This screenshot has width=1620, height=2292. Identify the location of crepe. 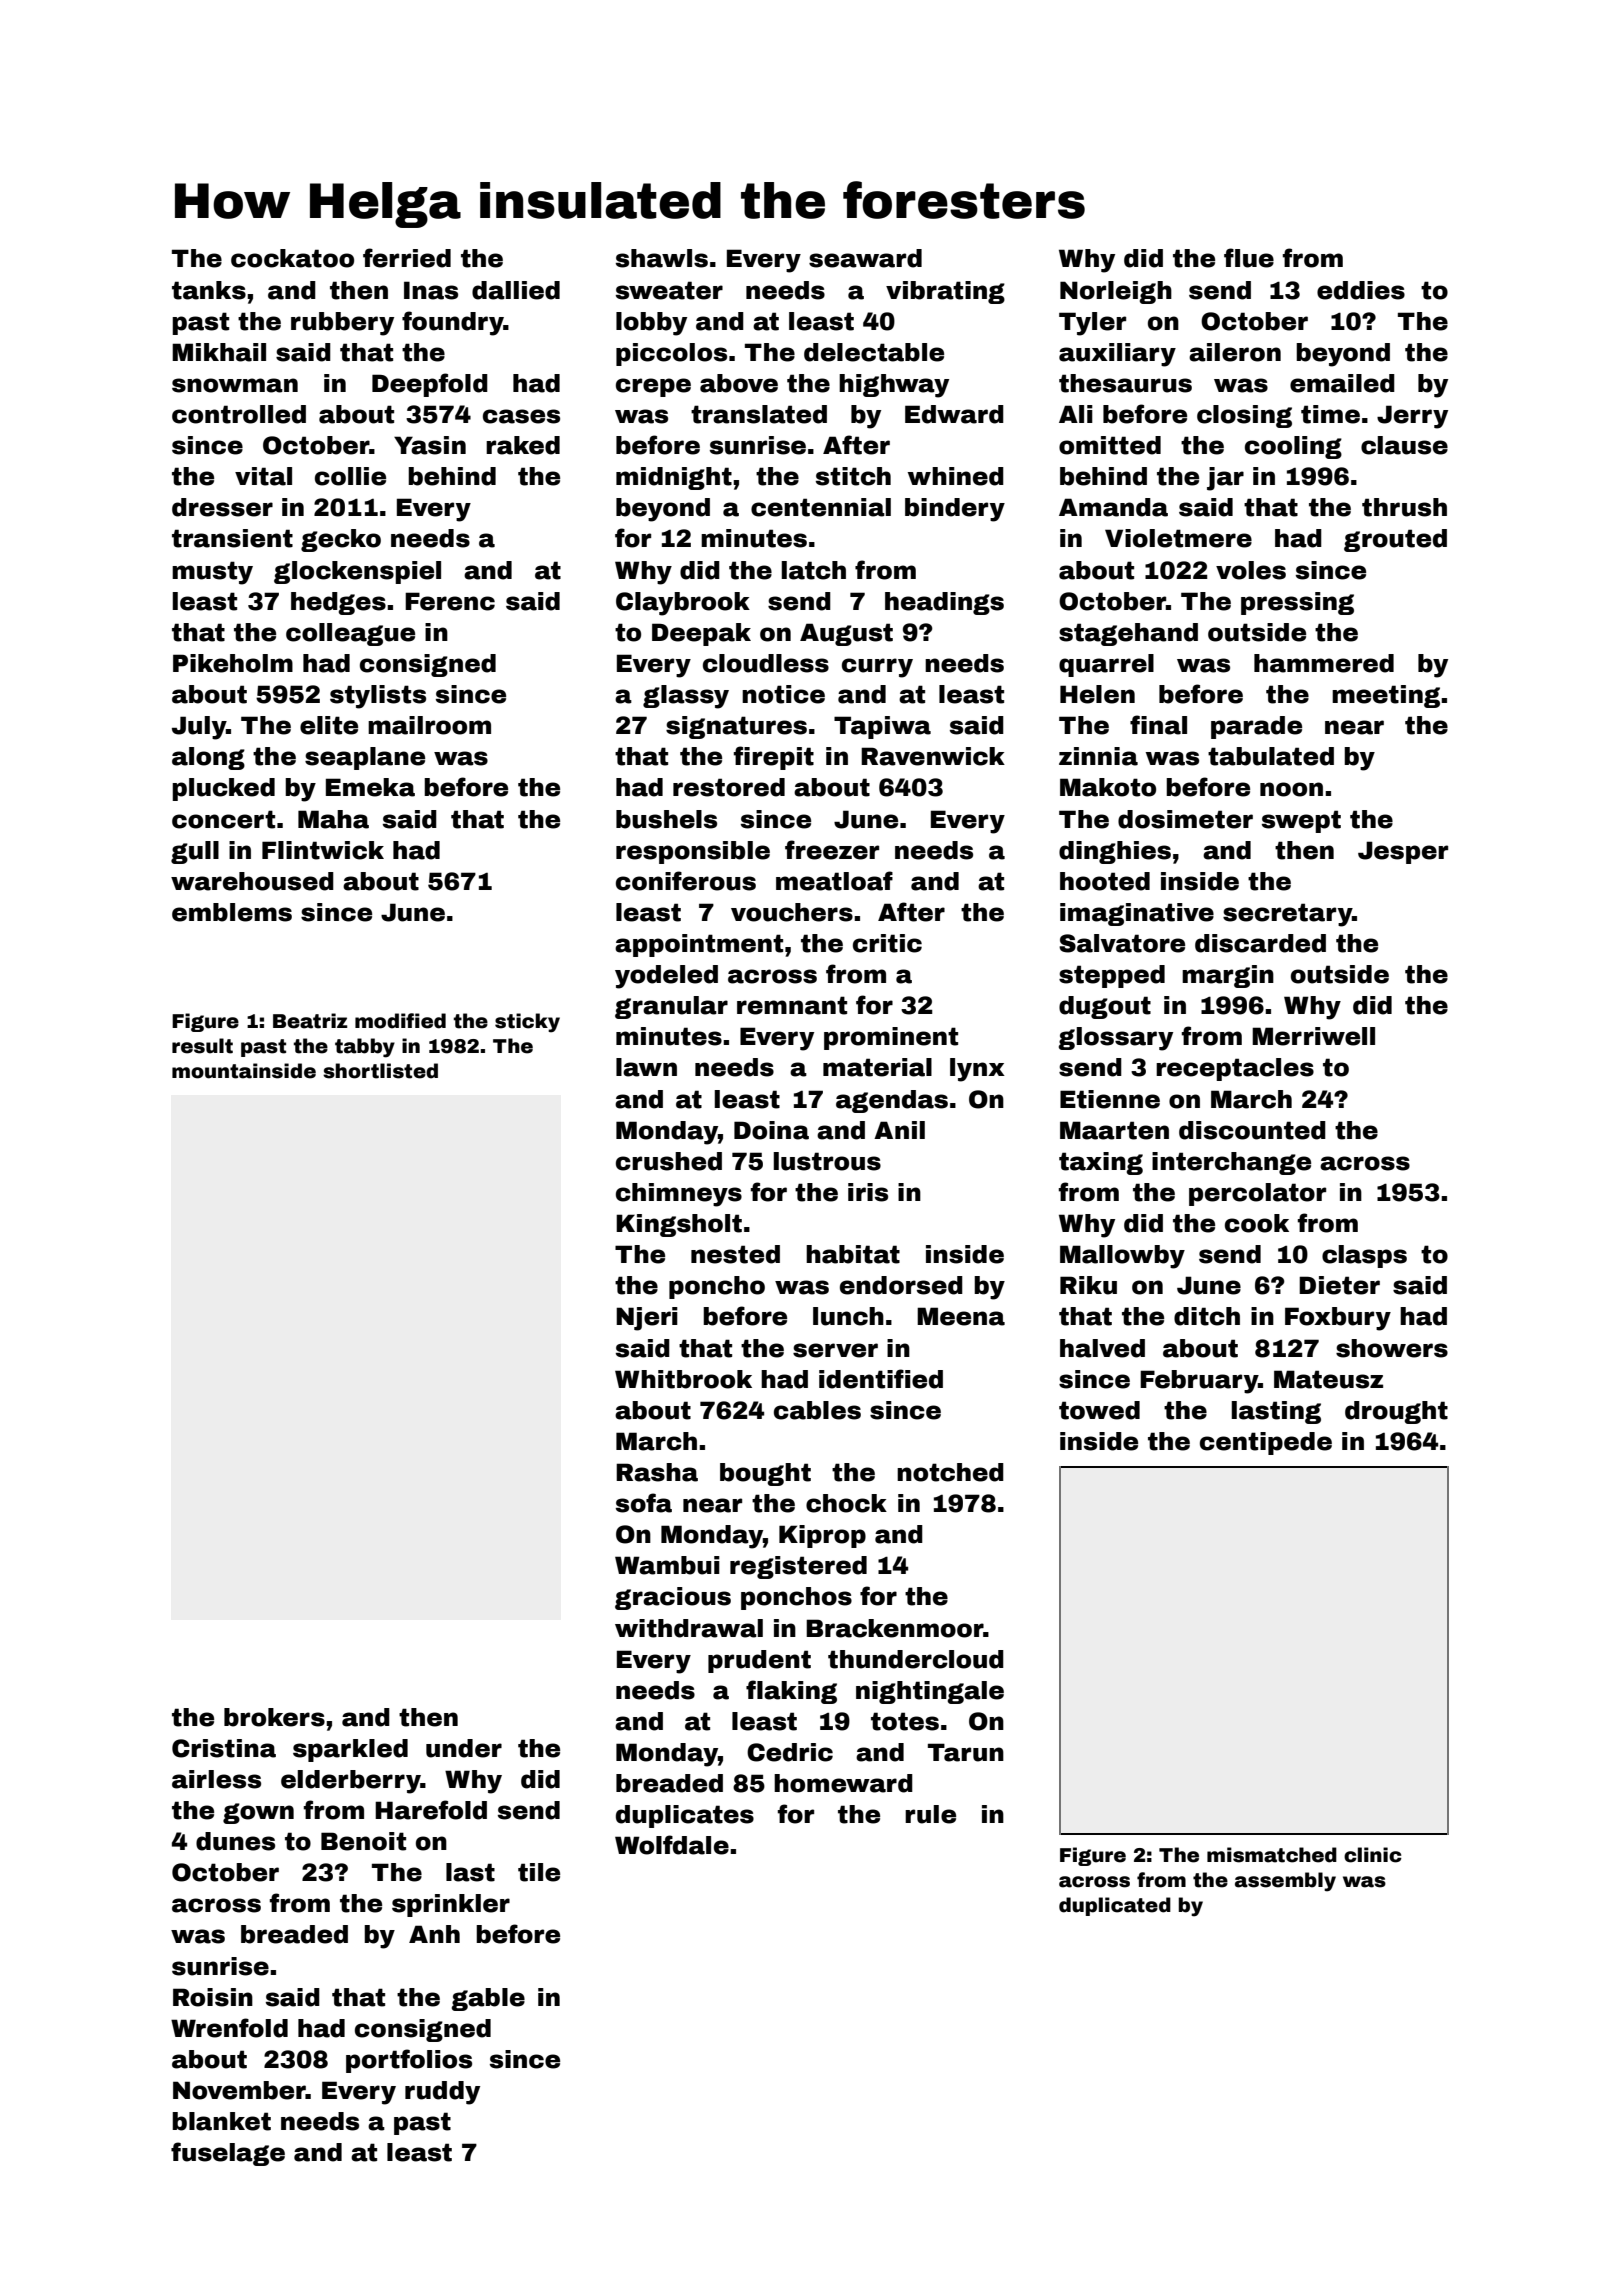
(653, 387).
